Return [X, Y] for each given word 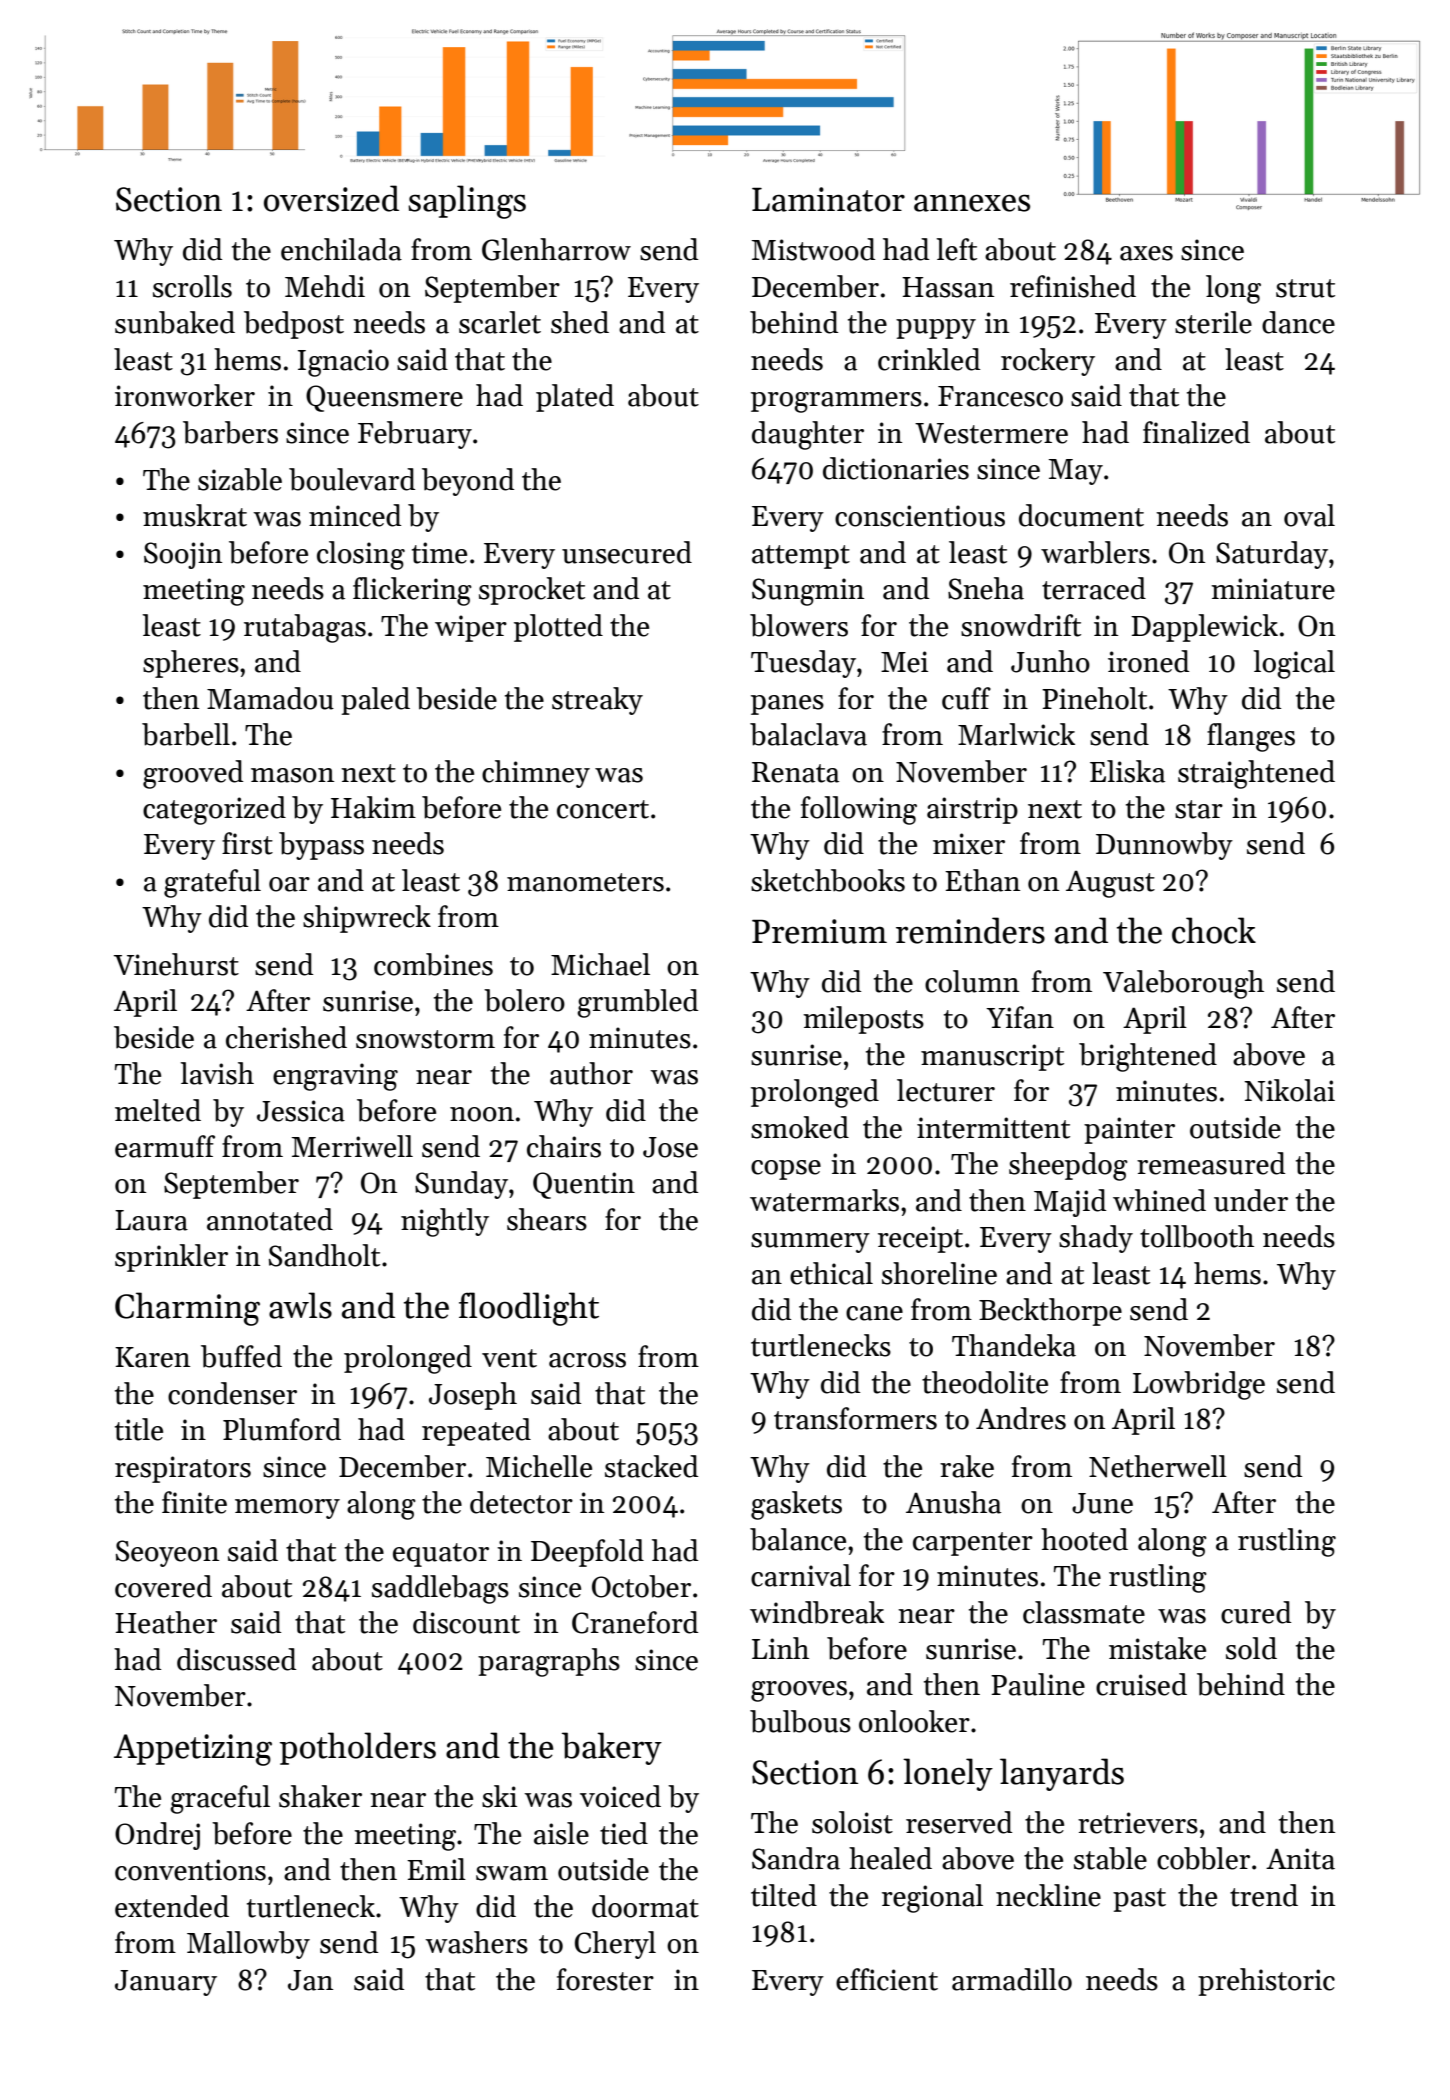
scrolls [192, 286]
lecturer [946, 1090]
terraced [1094, 588]
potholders [358, 1748]
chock [1214, 930]
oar [289, 884]
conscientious [920, 516]
